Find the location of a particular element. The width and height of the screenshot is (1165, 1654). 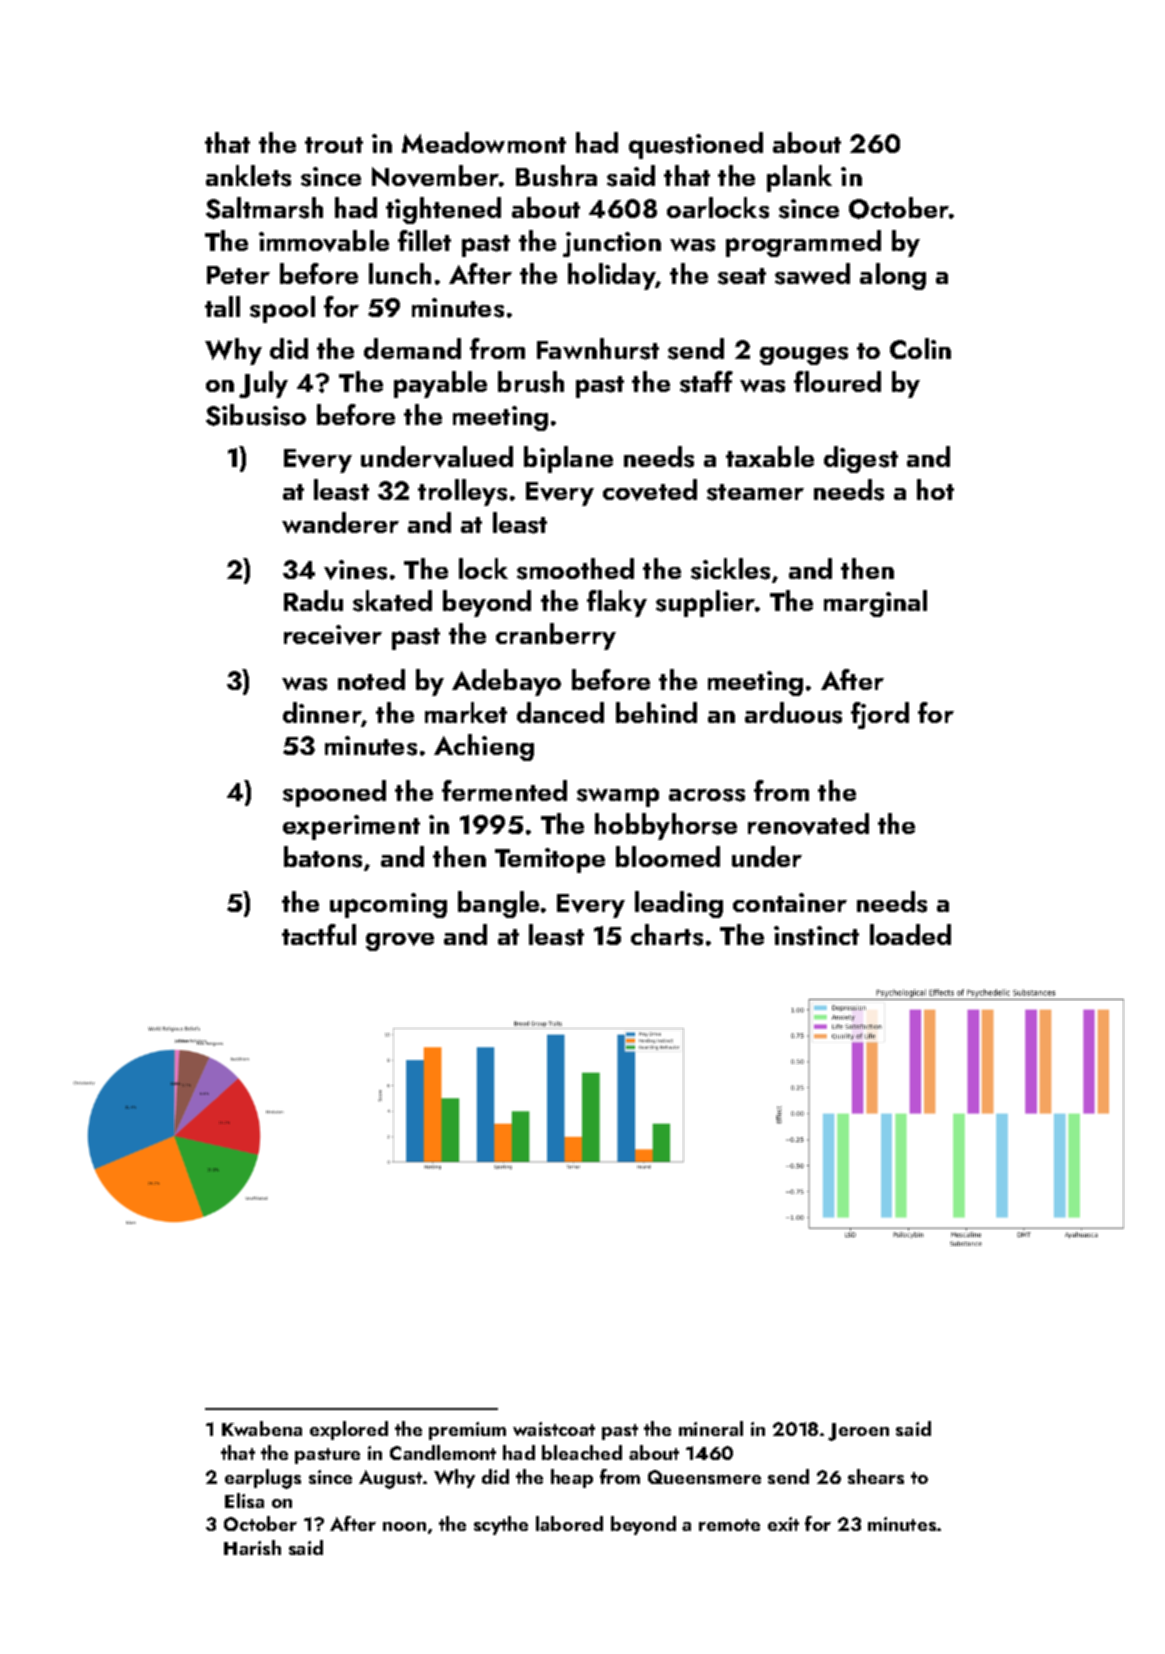

Colin is located at coordinates (920, 348).
